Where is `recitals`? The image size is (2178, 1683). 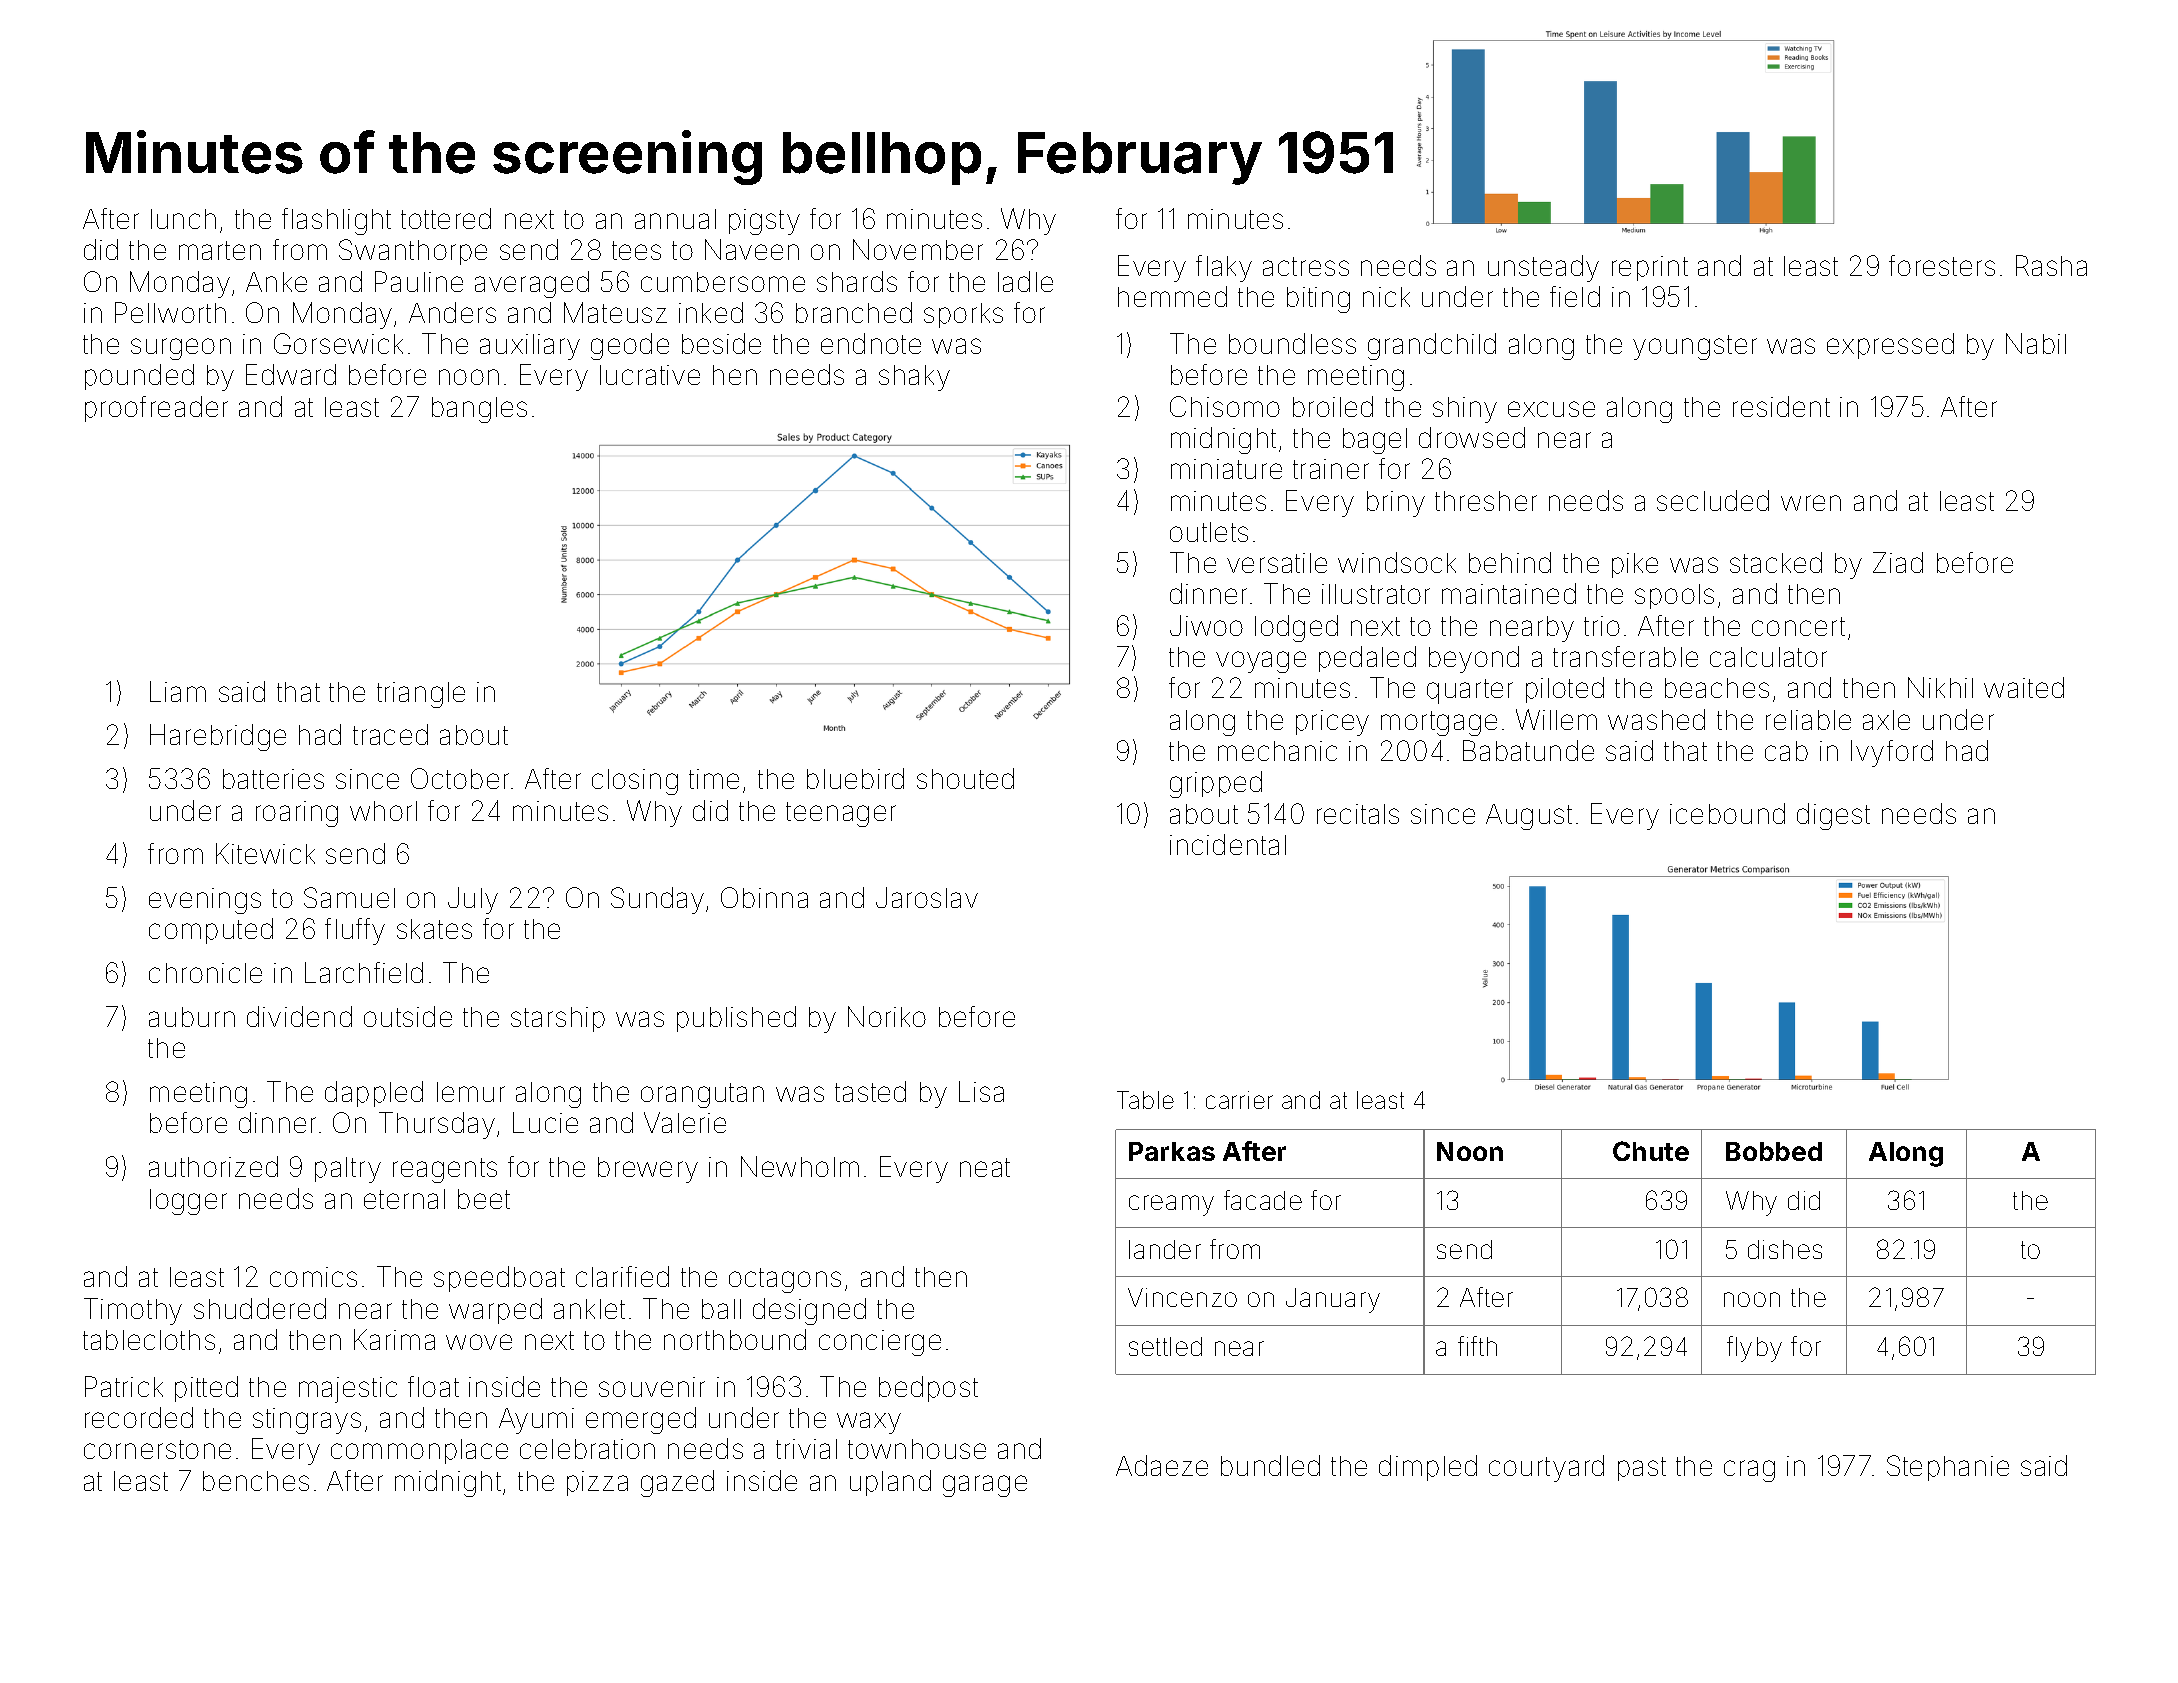 recitals is located at coordinates (1358, 814).
